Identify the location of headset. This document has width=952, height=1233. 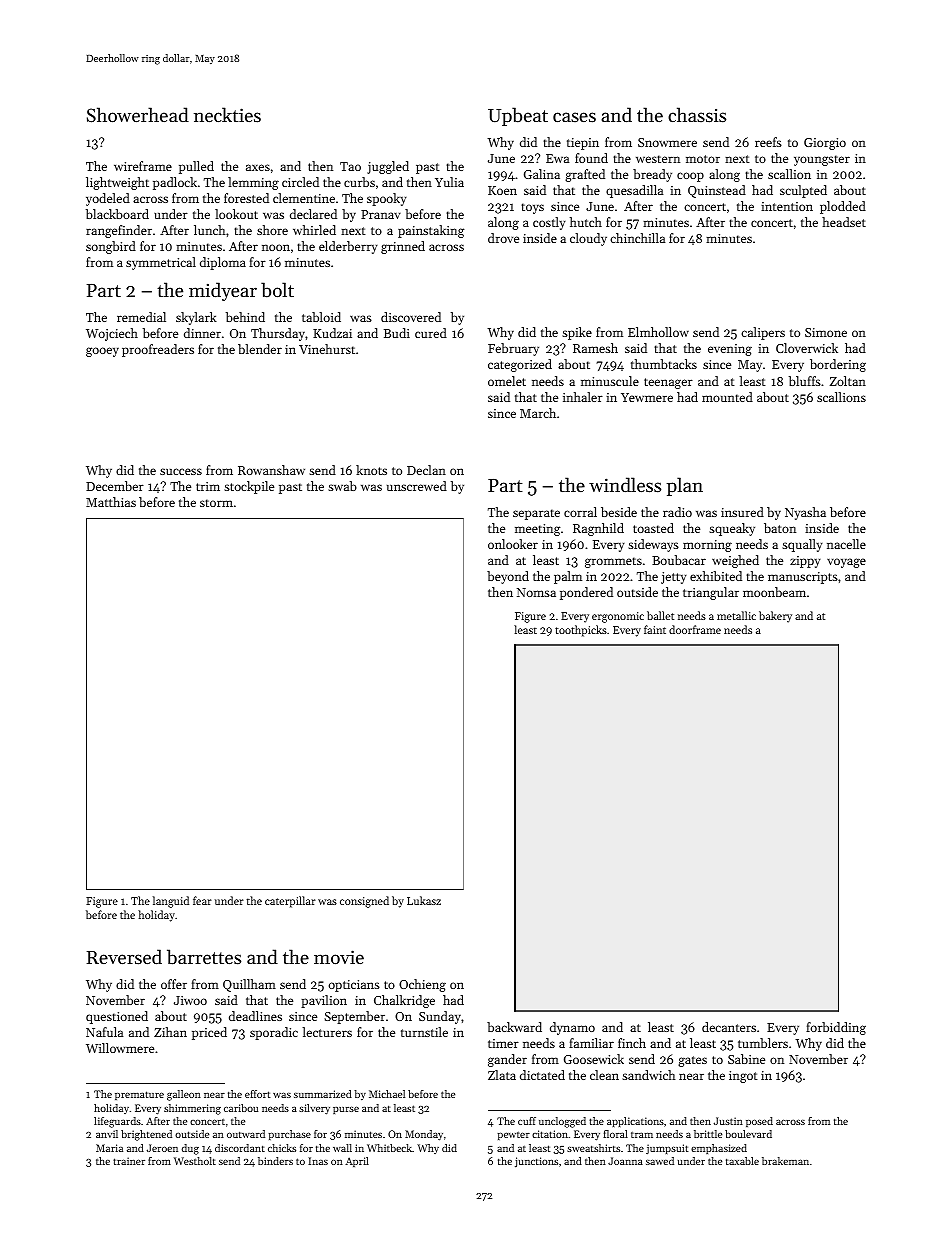
(844, 222).
